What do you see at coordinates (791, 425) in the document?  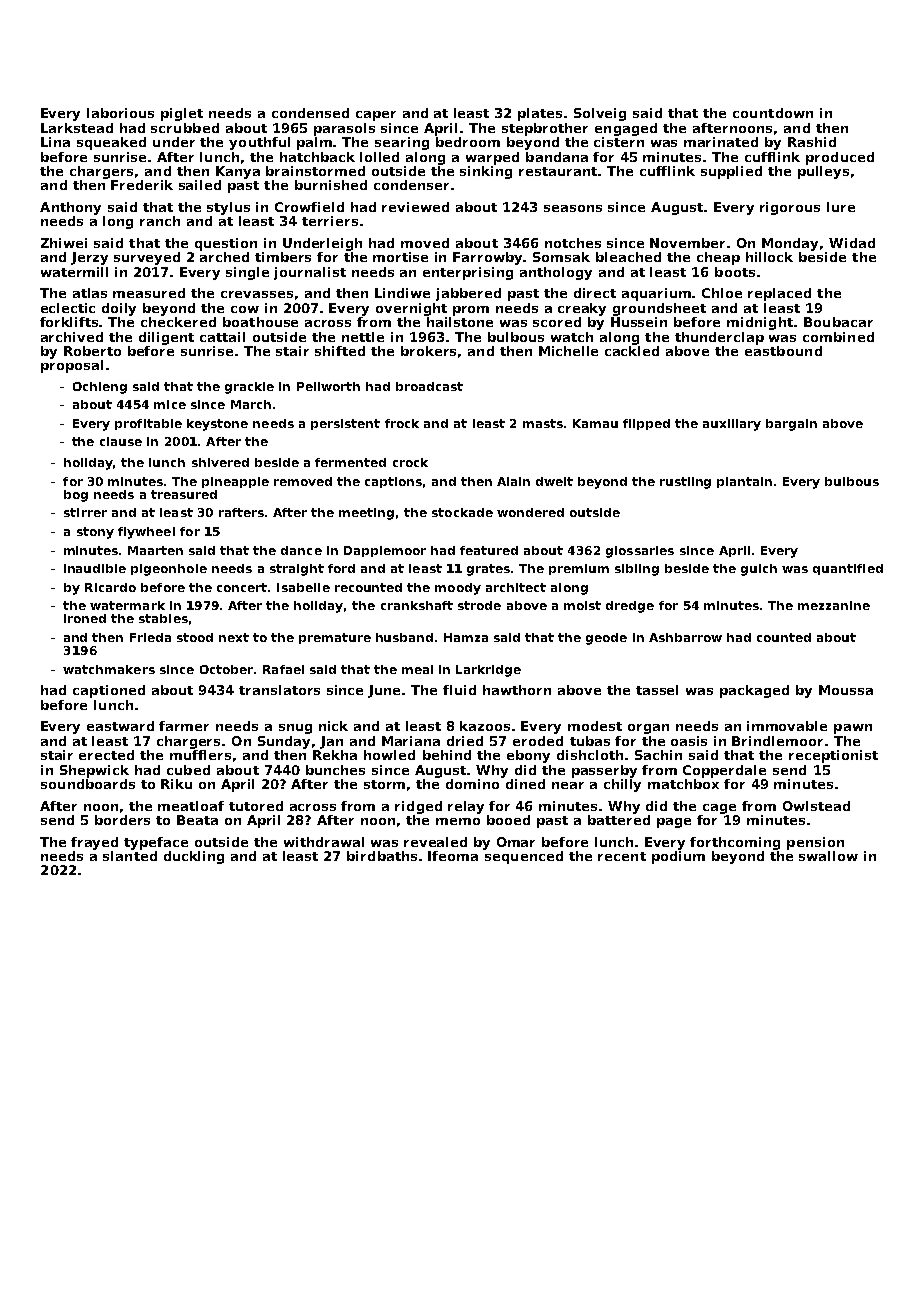 I see `bargain` at bounding box center [791, 425].
